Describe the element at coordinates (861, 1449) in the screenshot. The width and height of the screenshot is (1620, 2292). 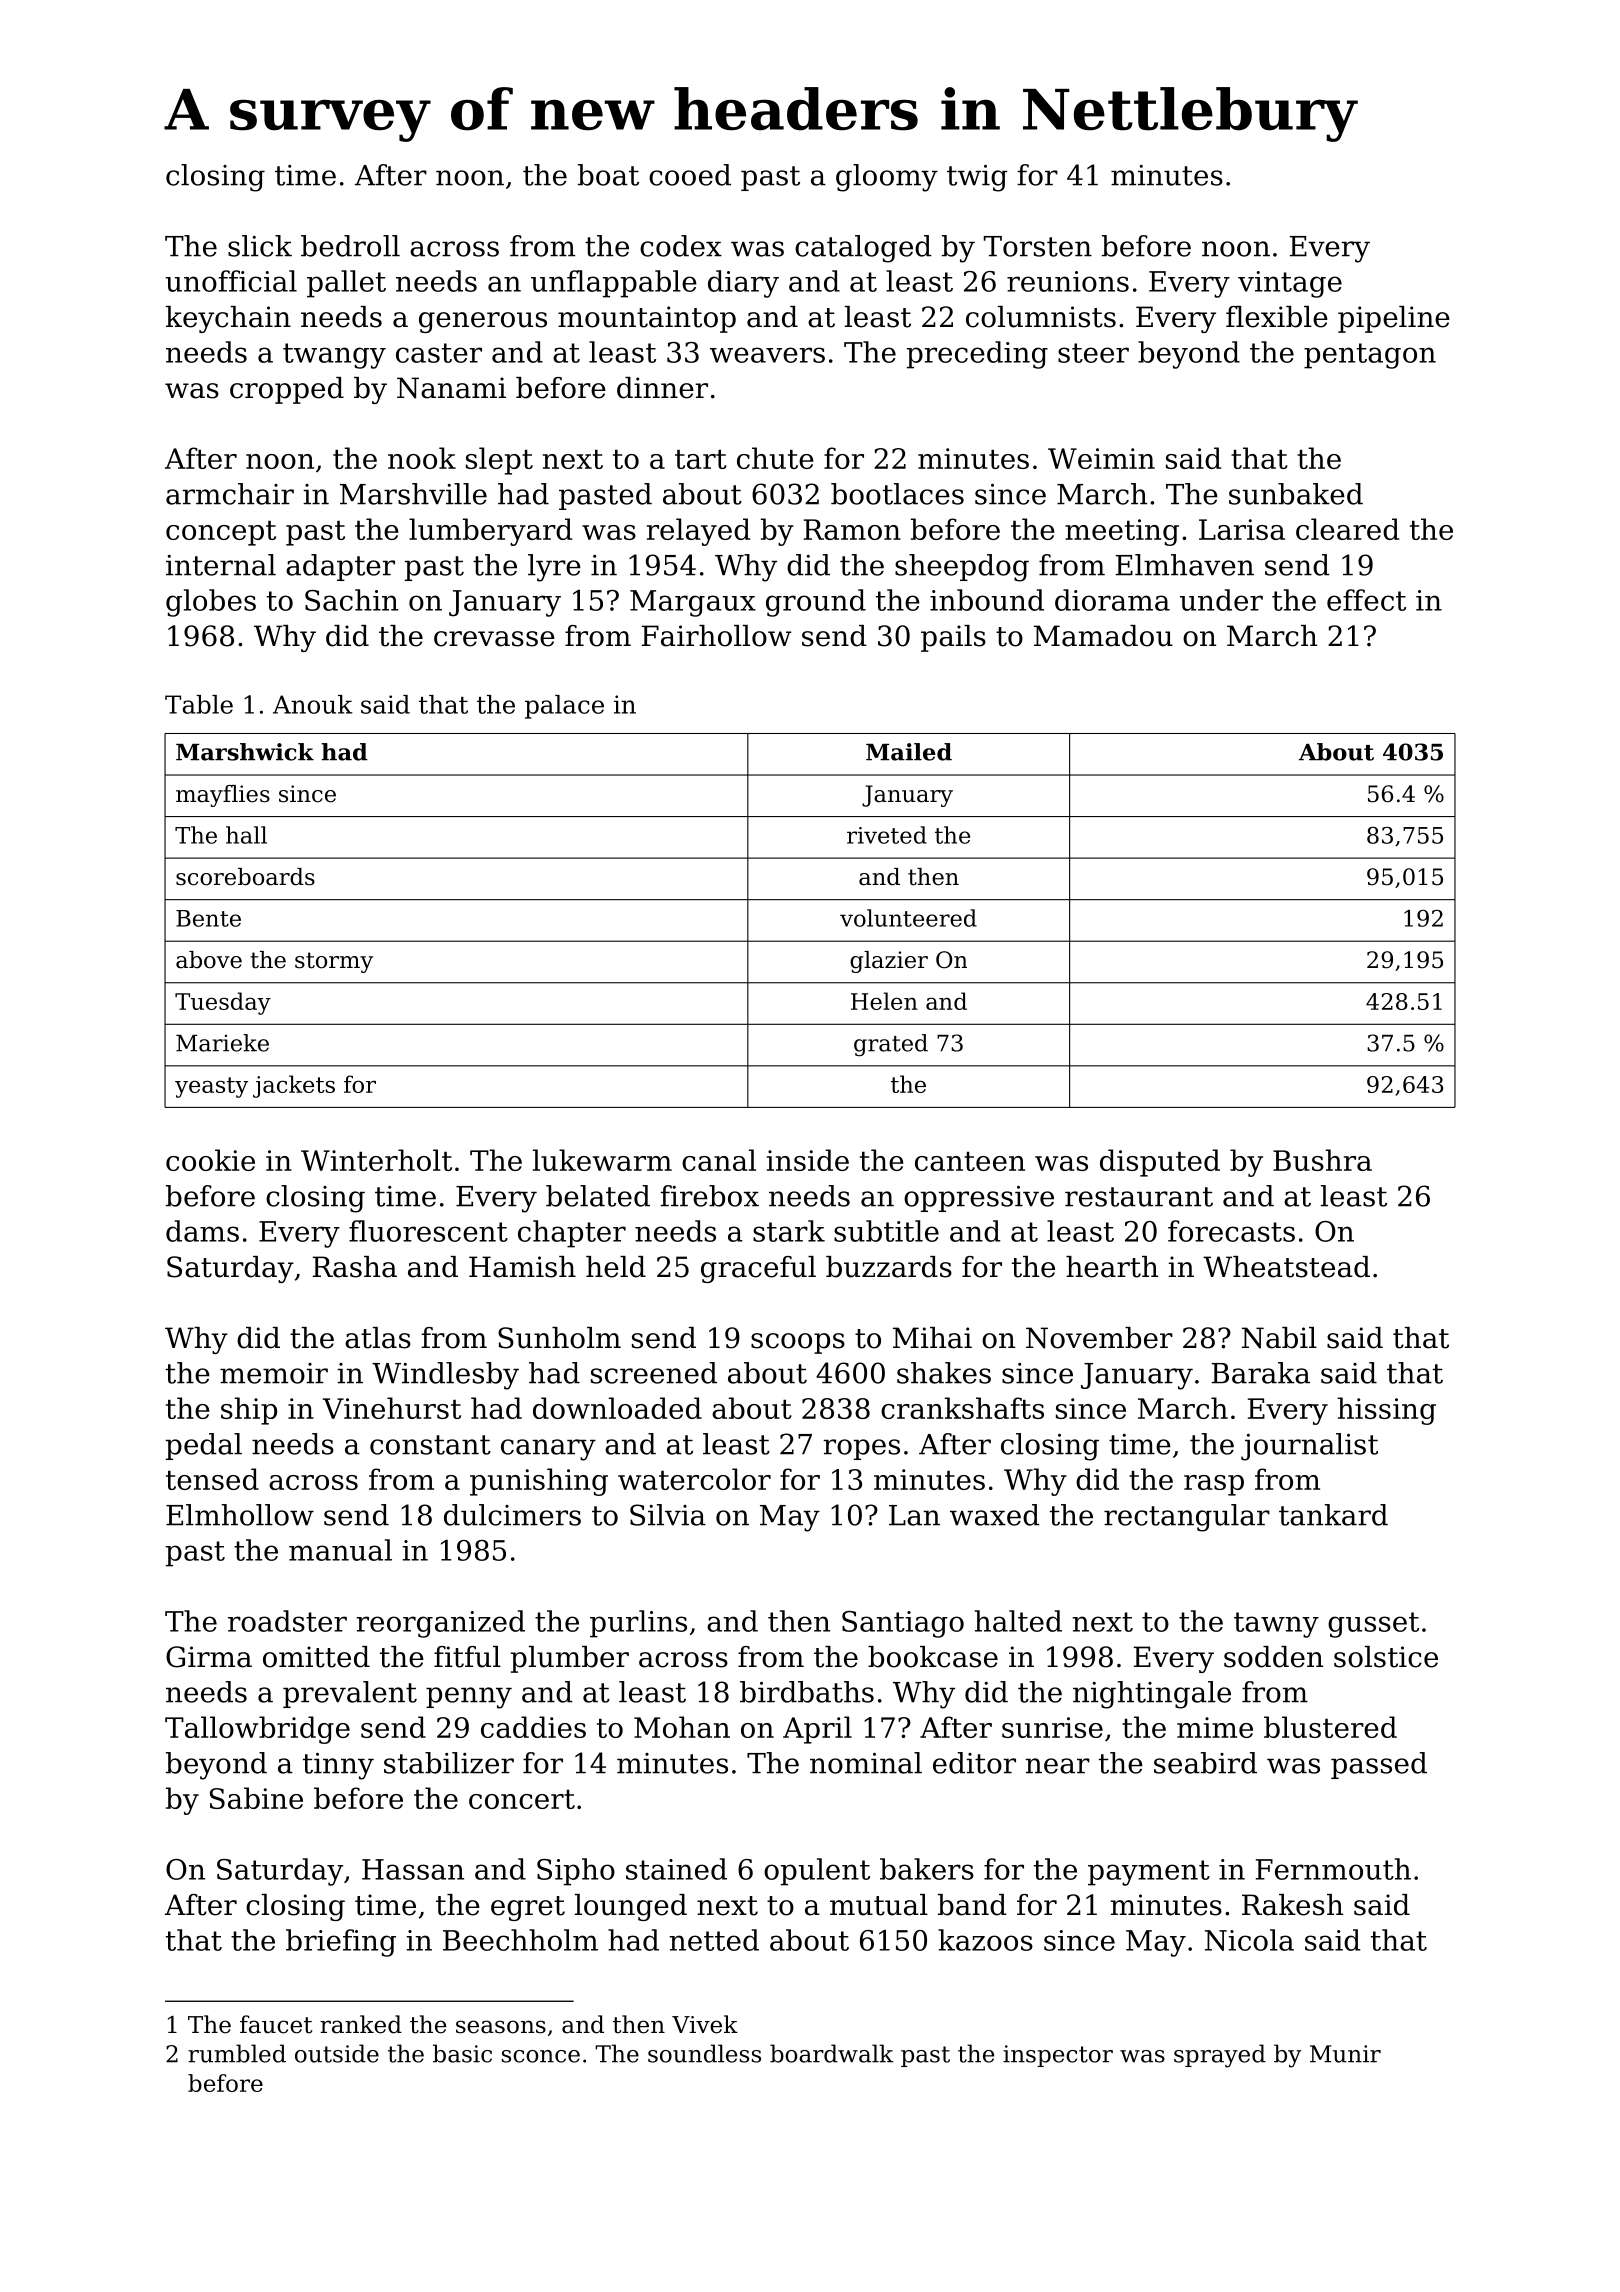
I see `ropes` at that location.
